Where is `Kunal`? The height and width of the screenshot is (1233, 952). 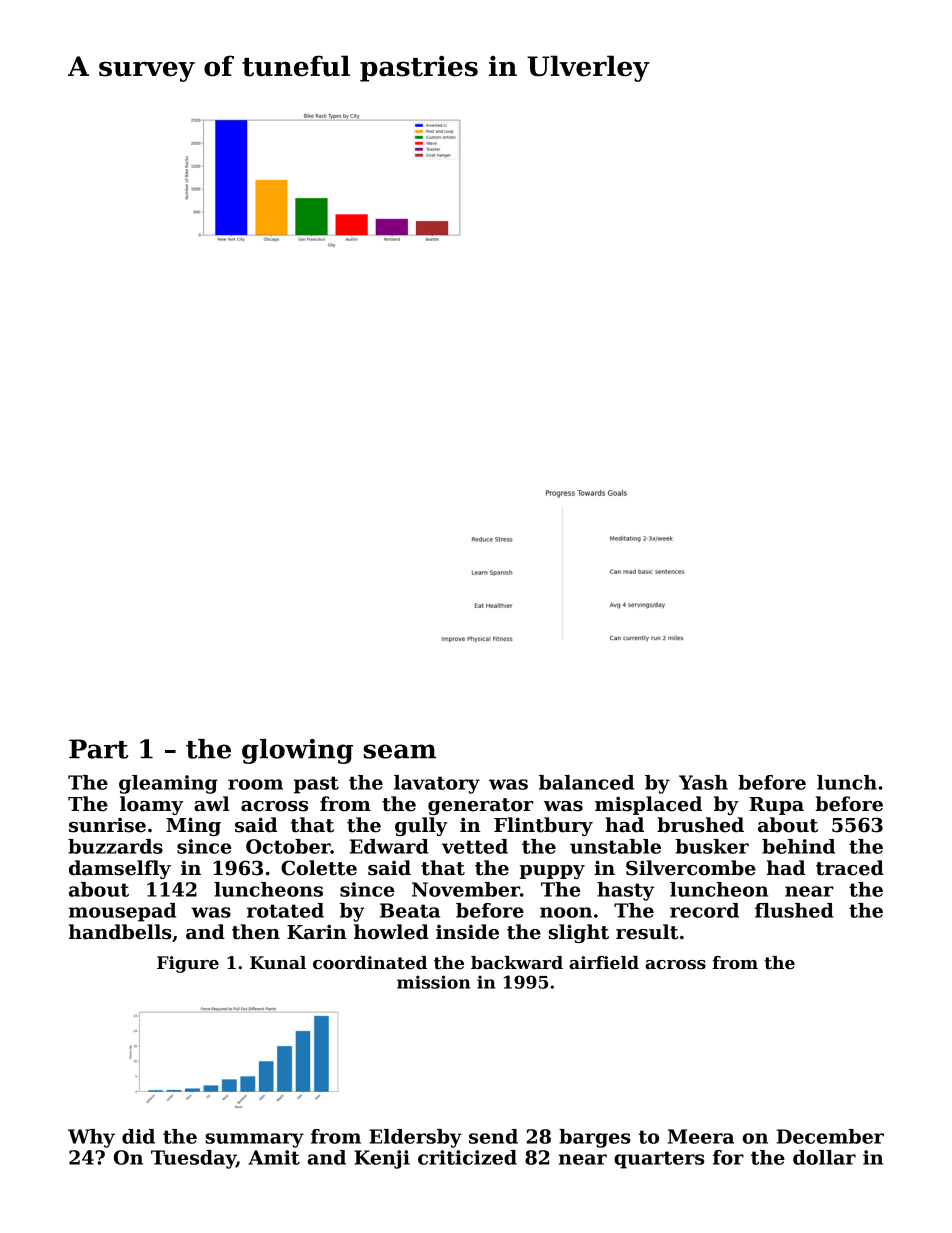 Kunal is located at coordinates (278, 963).
